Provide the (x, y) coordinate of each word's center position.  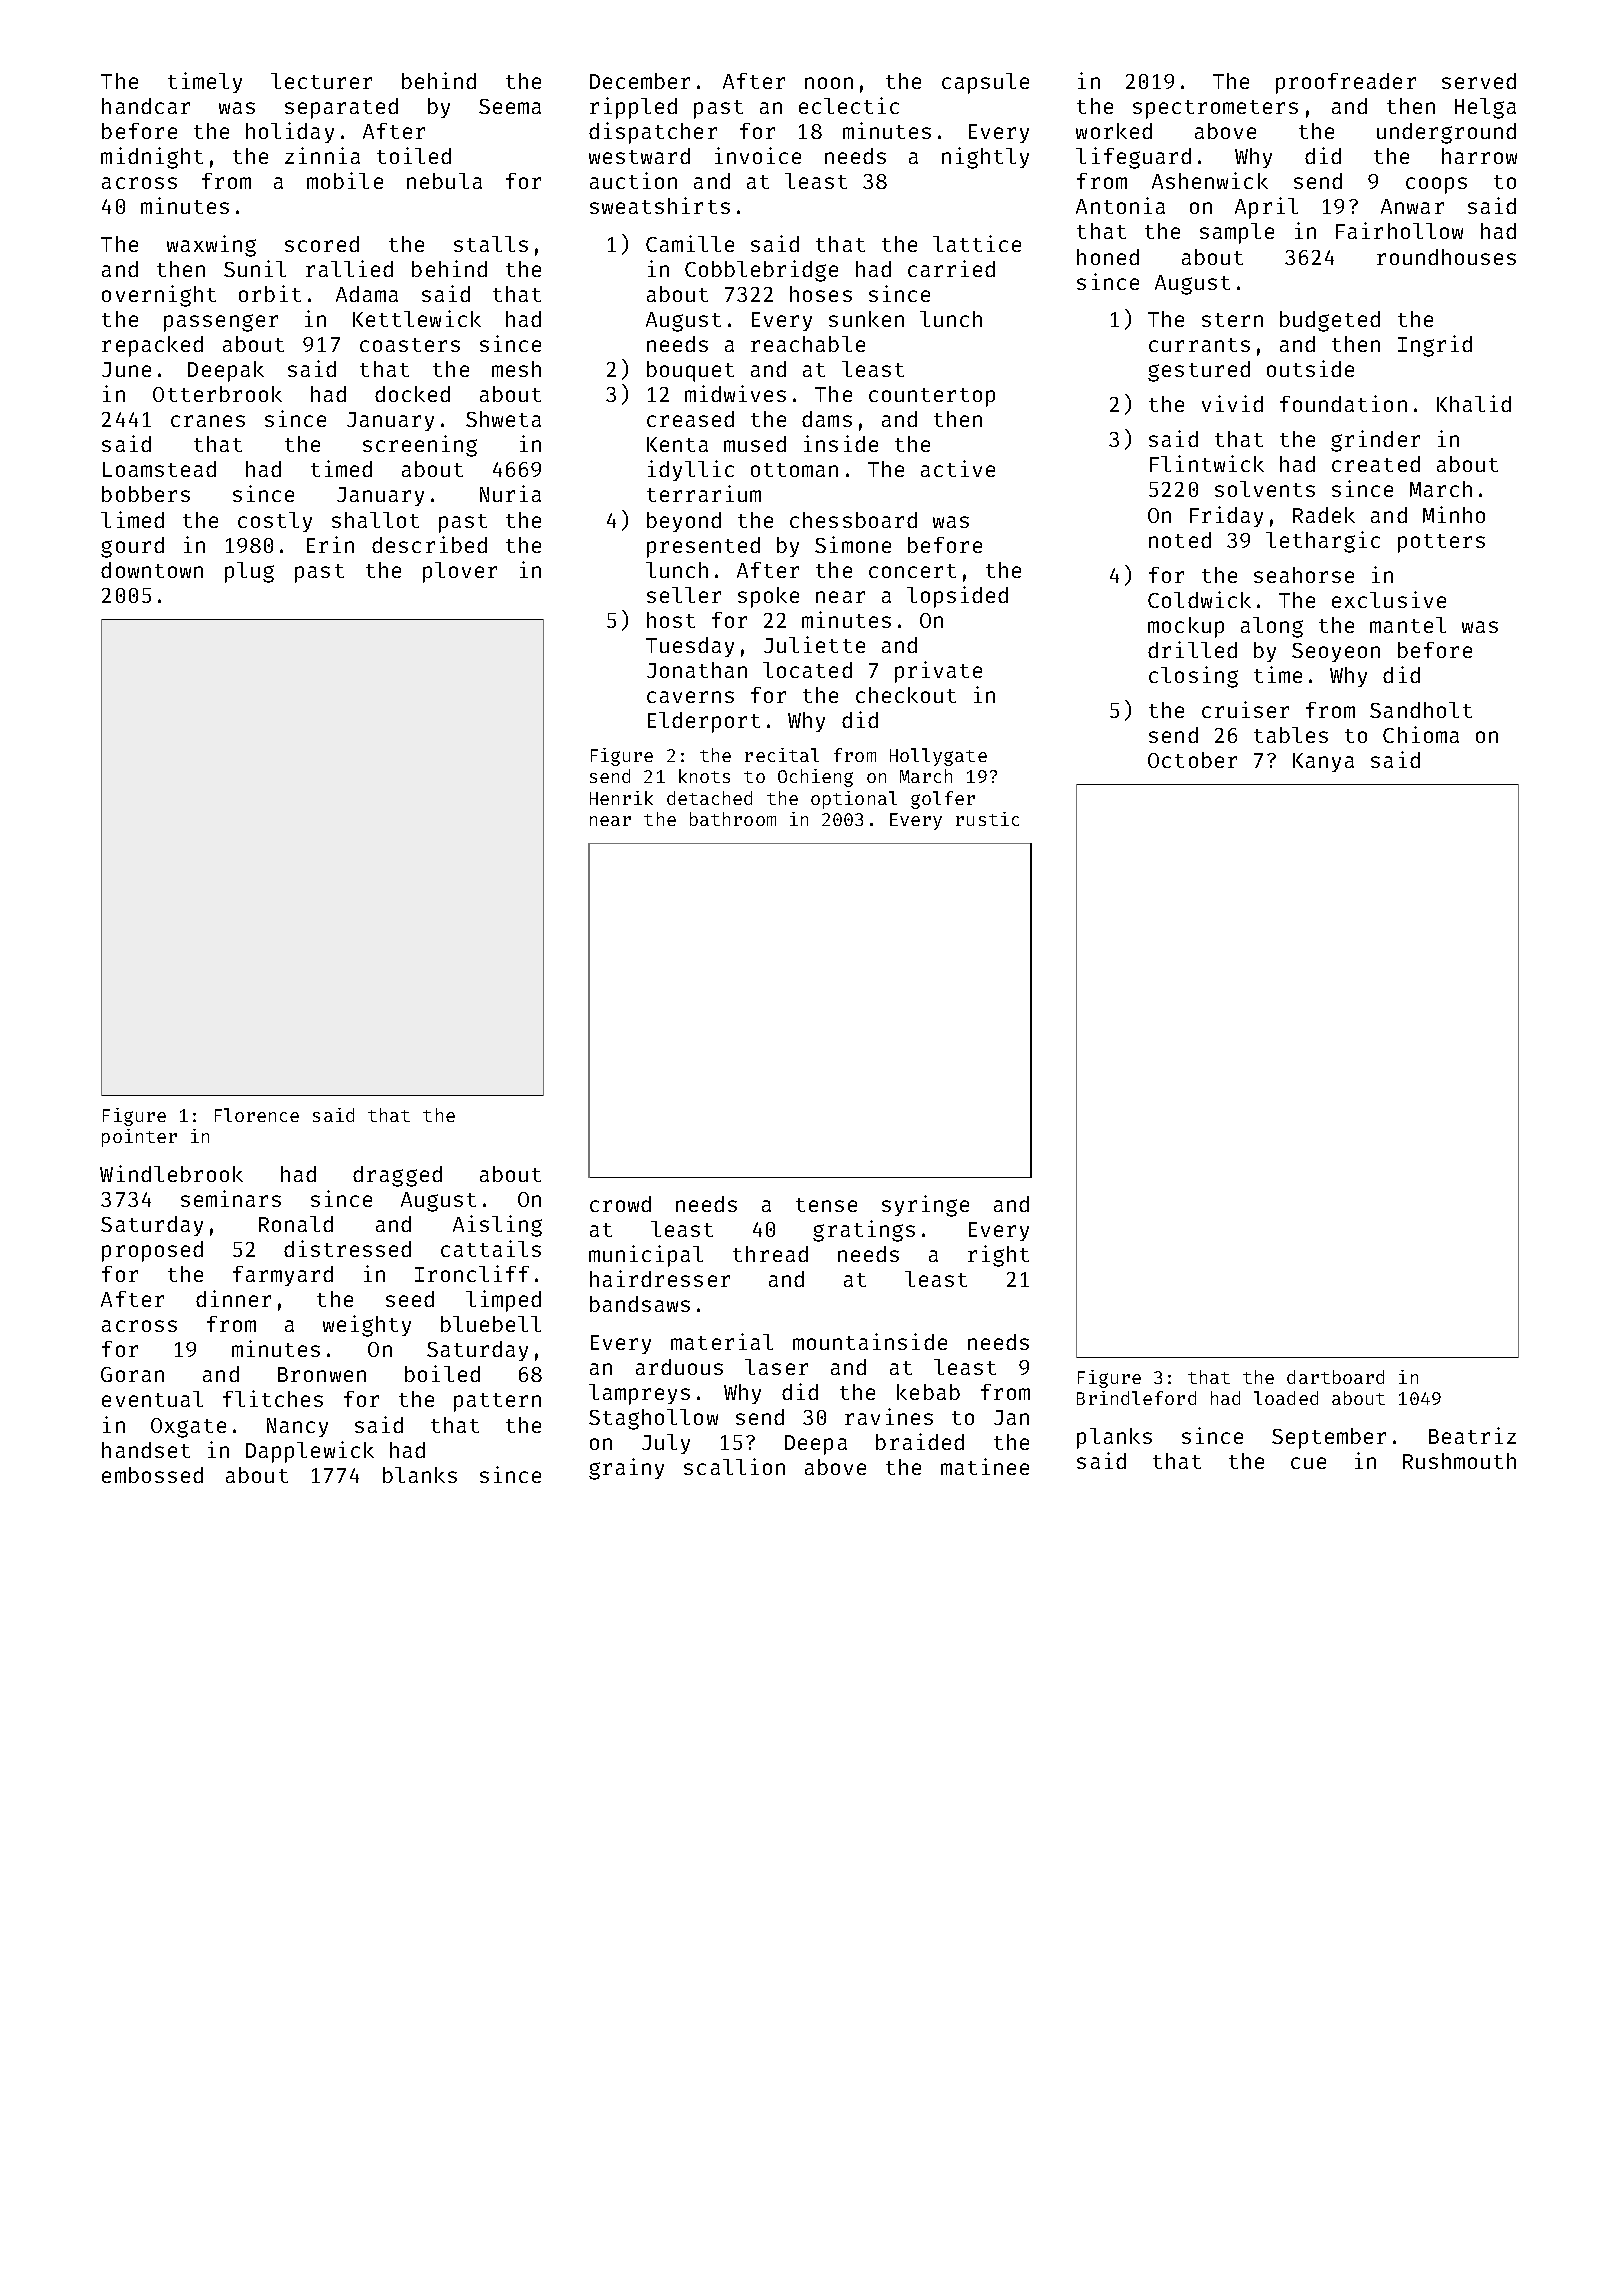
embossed (152, 1475)
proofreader (1346, 83)
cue (1308, 1463)
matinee (985, 1466)
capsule (985, 83)
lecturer (321, 81)
